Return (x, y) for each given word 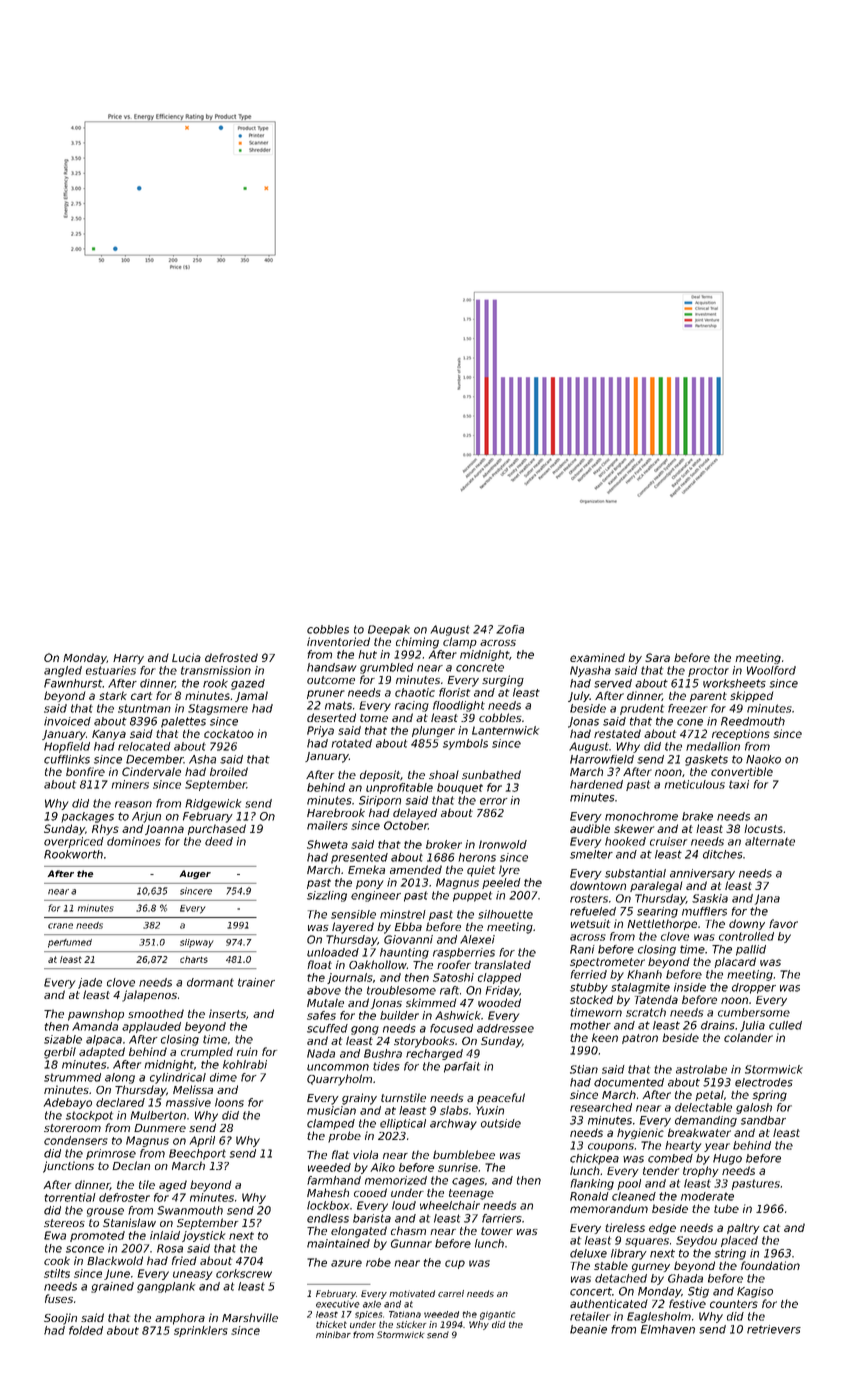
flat (340, 1154)
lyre (509, 871)
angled (63, 671)
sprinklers (201, 1331)
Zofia (510, 629)
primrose (111, 1154)
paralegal (656, 886)
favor (783, 923)
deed (219, 841)
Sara (657, 657)
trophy (701, 1171)
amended (416, 869)
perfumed (70, 943)
